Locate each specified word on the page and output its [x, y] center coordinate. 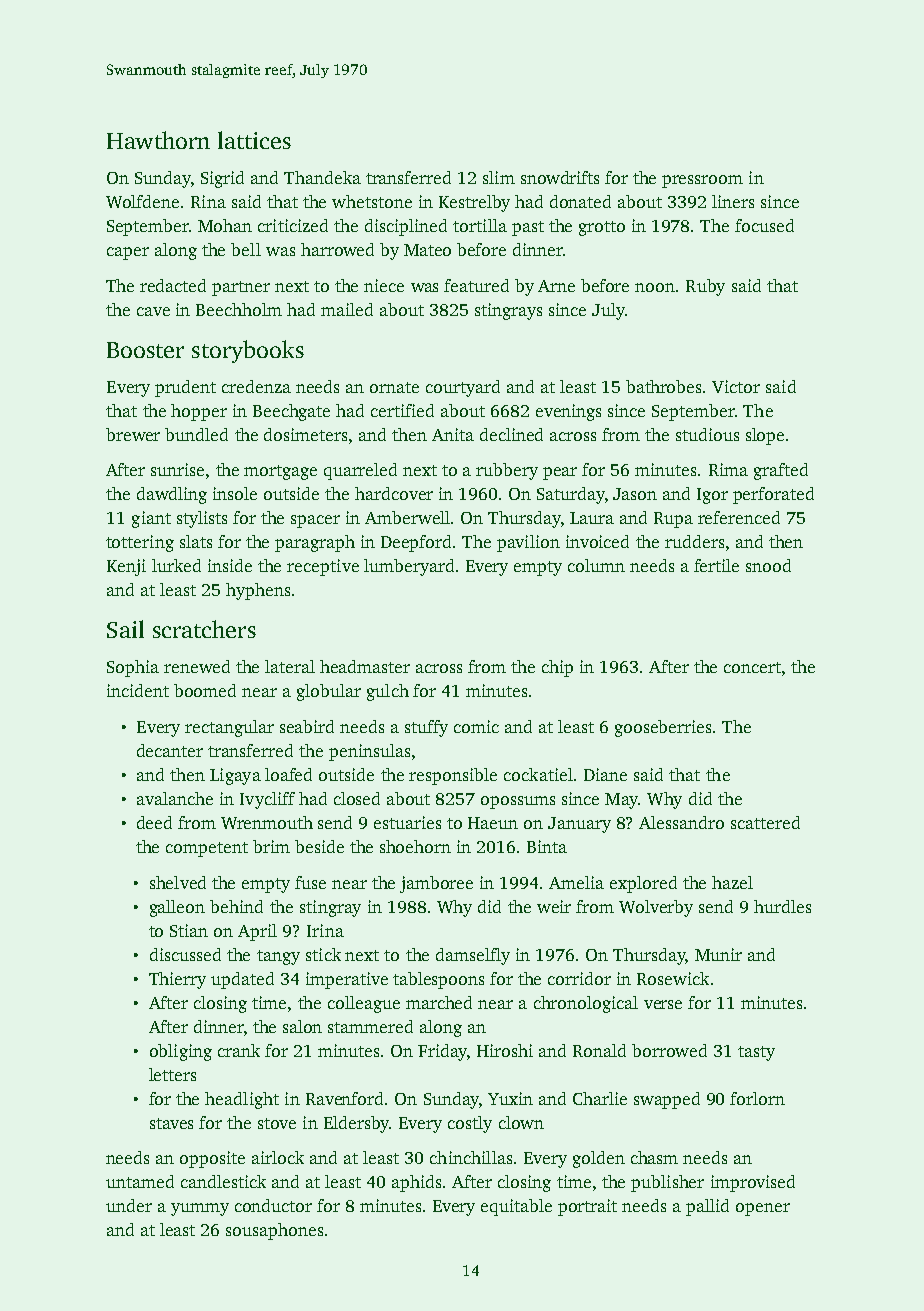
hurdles [782, 906]
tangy [278, 957]
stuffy [426, 728]
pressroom [702, 181]
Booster [145, 350]
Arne [556, 286]
